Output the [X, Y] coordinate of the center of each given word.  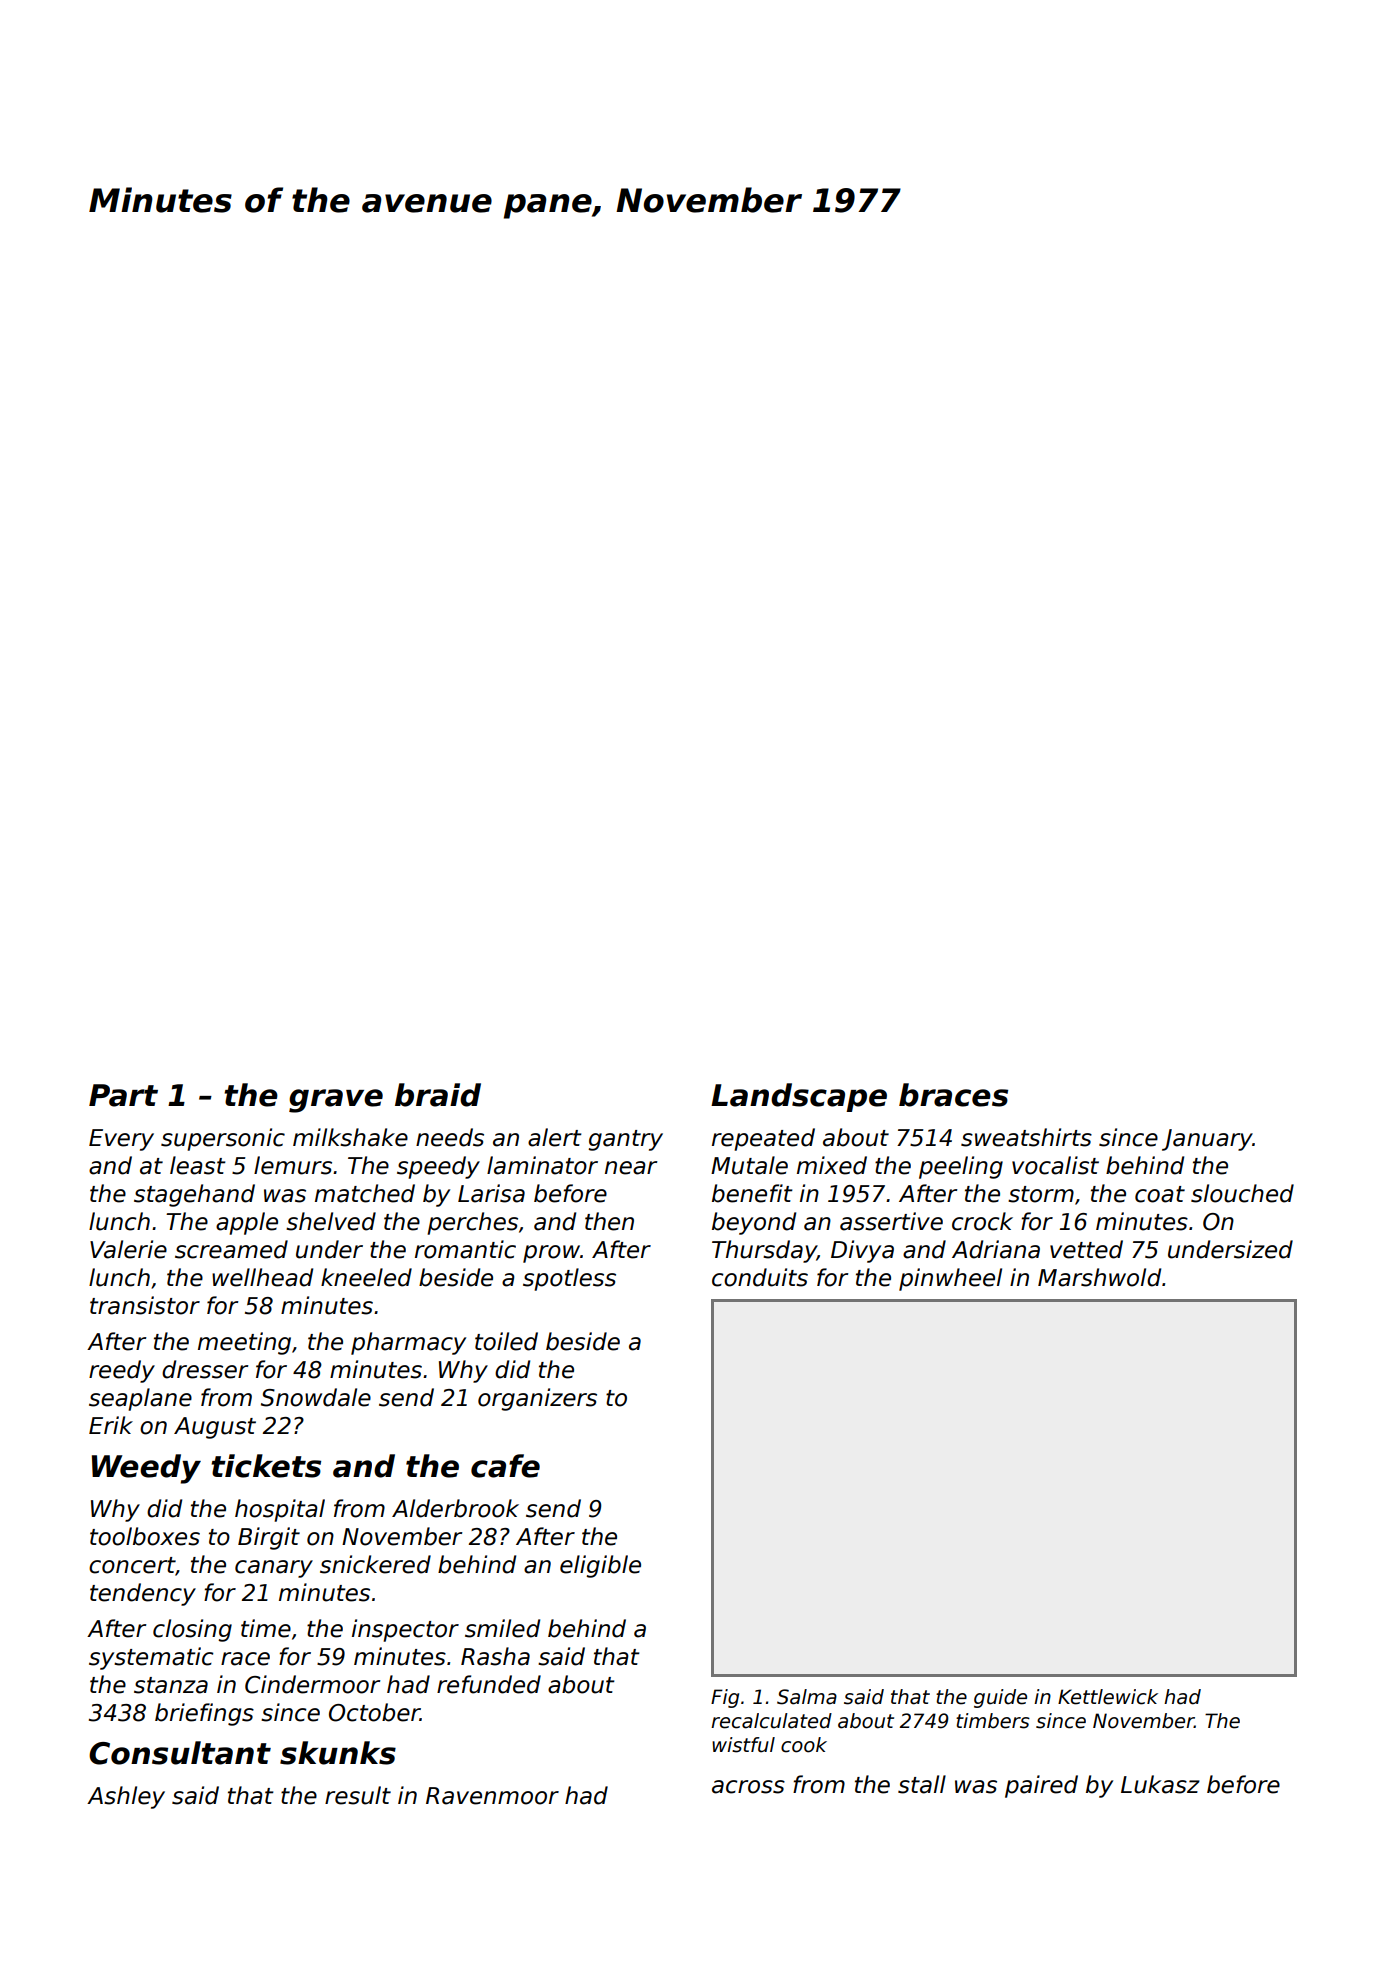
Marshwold [1099, 1277]
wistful [743, 1745]
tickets [266, 1466]
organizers [537, 1399]
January [1207, 1140]
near [631, 1168]
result [358, 1795]
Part [123, 1095]
